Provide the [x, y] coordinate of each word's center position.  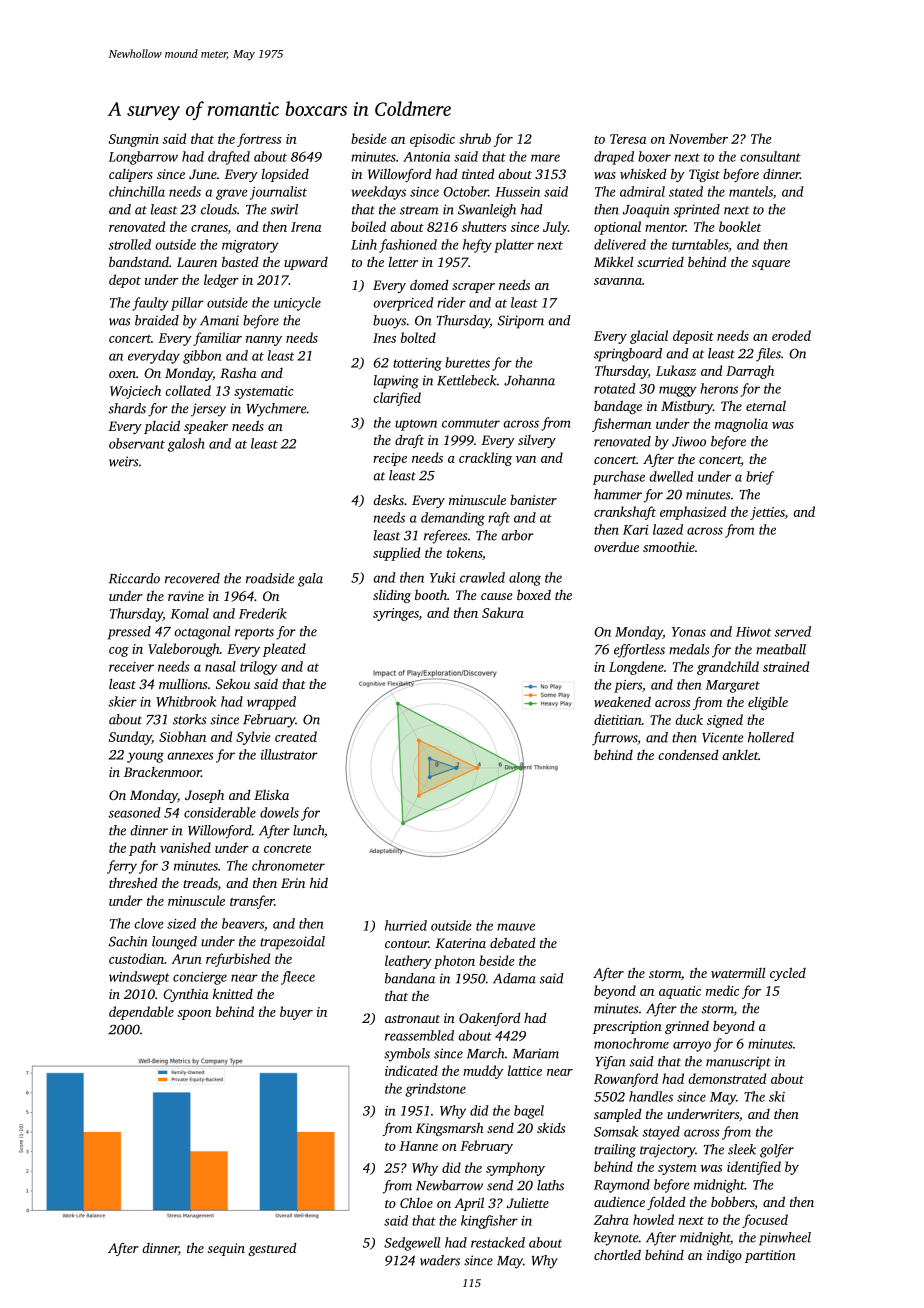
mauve [516, 927]
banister [533, 500]
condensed [688, 755]
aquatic [680, 992]
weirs [123, 461]
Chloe [416, 1202]
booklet [740, 226]
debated [512, 943]
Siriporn [521, 322]
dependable [141, 1013]
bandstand [139, 261]
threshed [133, 882]
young [145, 757]
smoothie [669, 547]
